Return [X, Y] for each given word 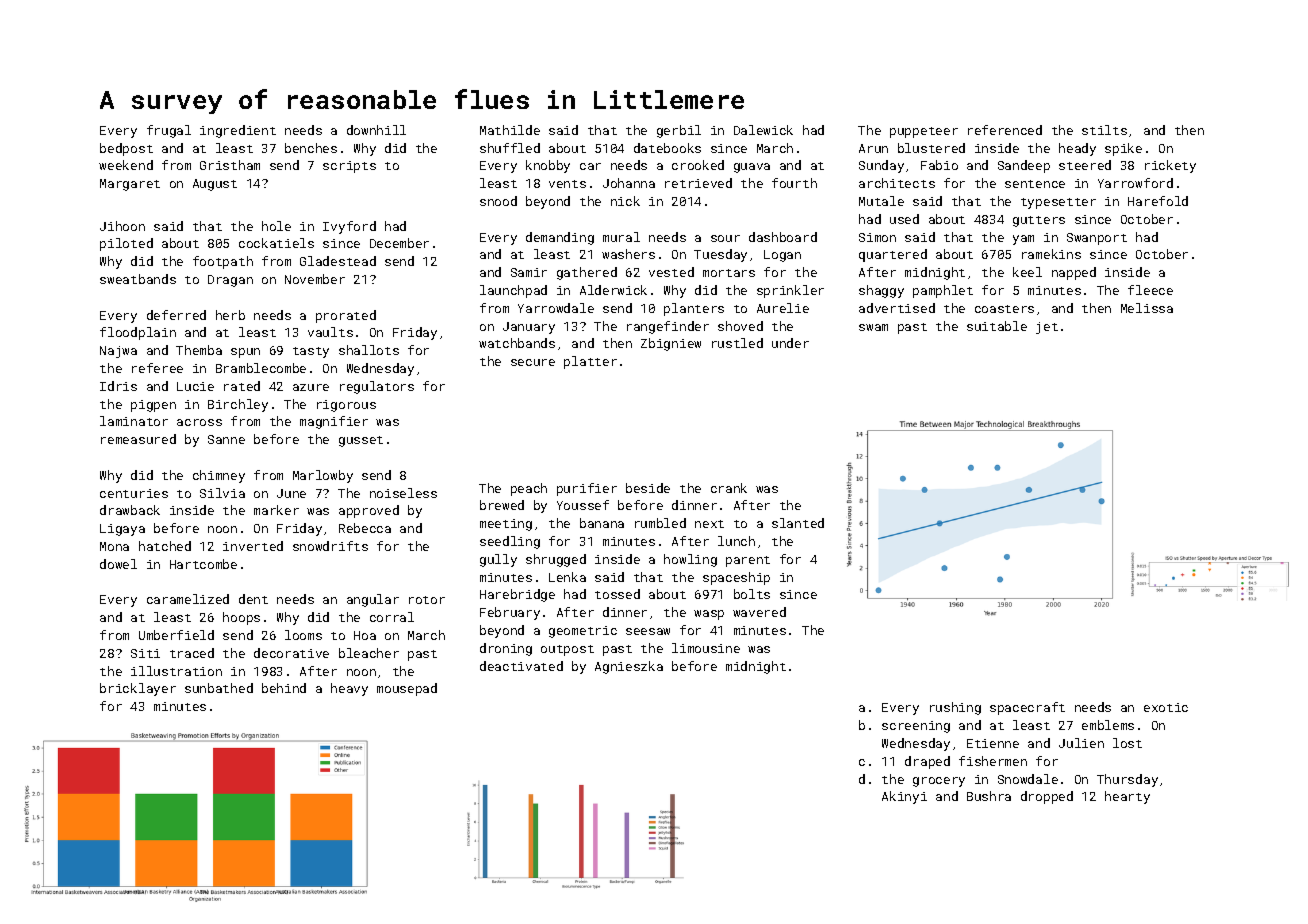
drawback [130, 510]
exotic [1166, 707]
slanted [798, 523]
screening [916, 727]
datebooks [667, 148]
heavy [349, 689]
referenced [1005, 130]
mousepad [407, 689]
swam [873, 327]
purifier [587, 489]
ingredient [238, 131]
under [790, 343]
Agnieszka [629, 667]
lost [1127, 743]
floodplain [138, 333]
